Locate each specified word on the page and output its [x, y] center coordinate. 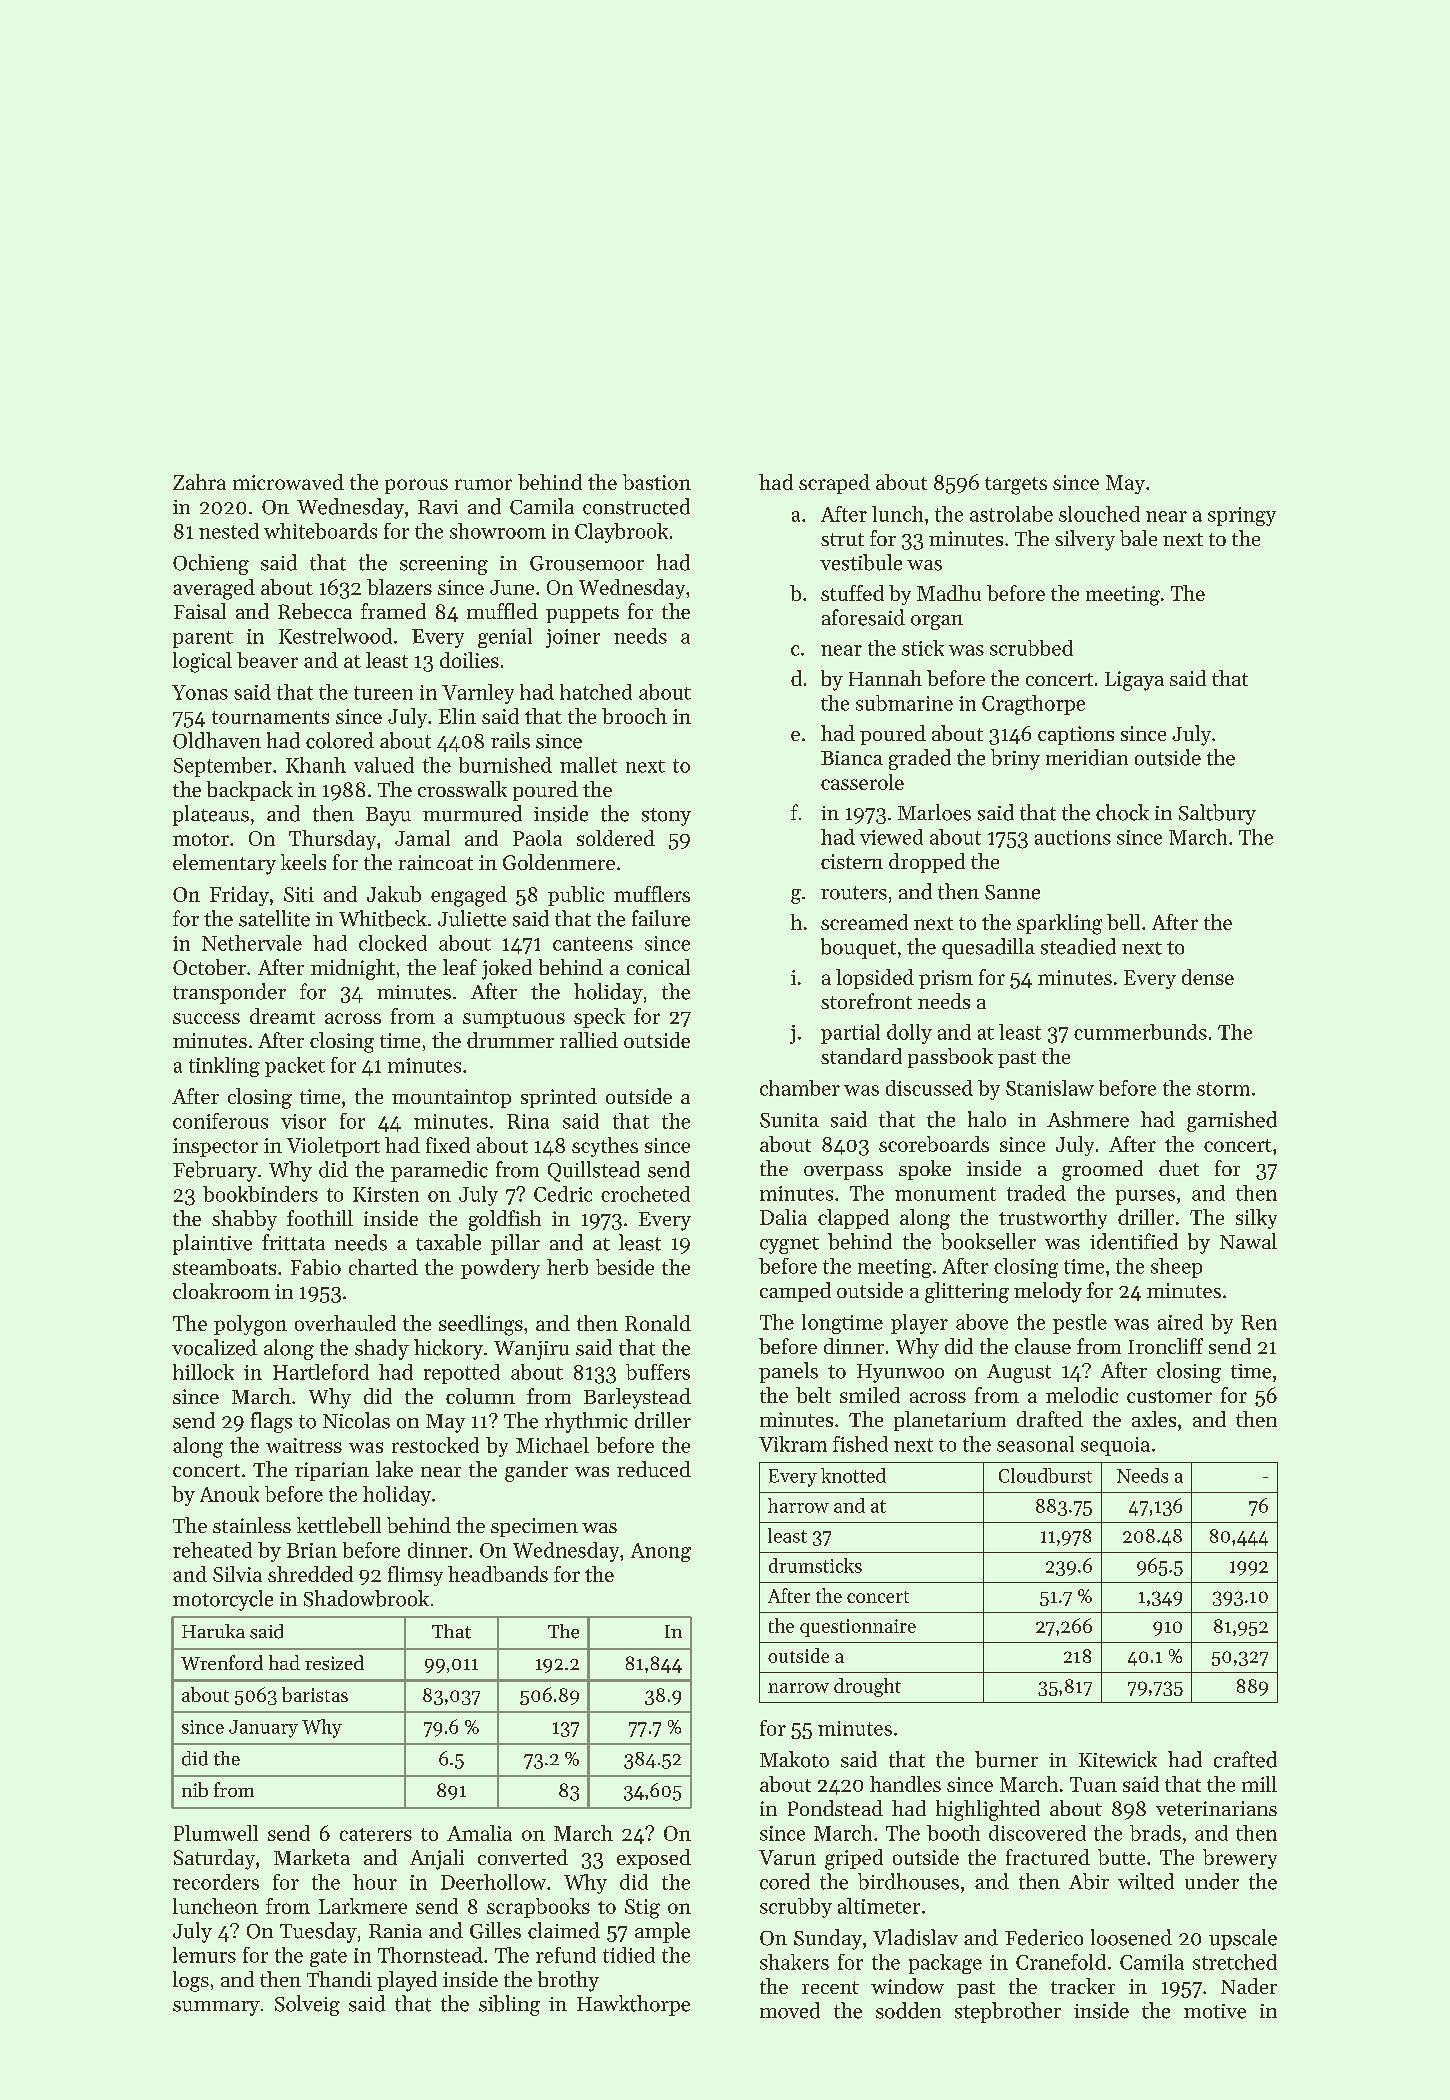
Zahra [199, 482]
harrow [798, 1505]
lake [394, 1469]
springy [1242, 516]
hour [375, 1882]
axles [1154, 1419]
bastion [657, 482]
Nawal [1248, 1241]
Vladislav [915, 1937]
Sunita [789, 1120]
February [215, 1171]
